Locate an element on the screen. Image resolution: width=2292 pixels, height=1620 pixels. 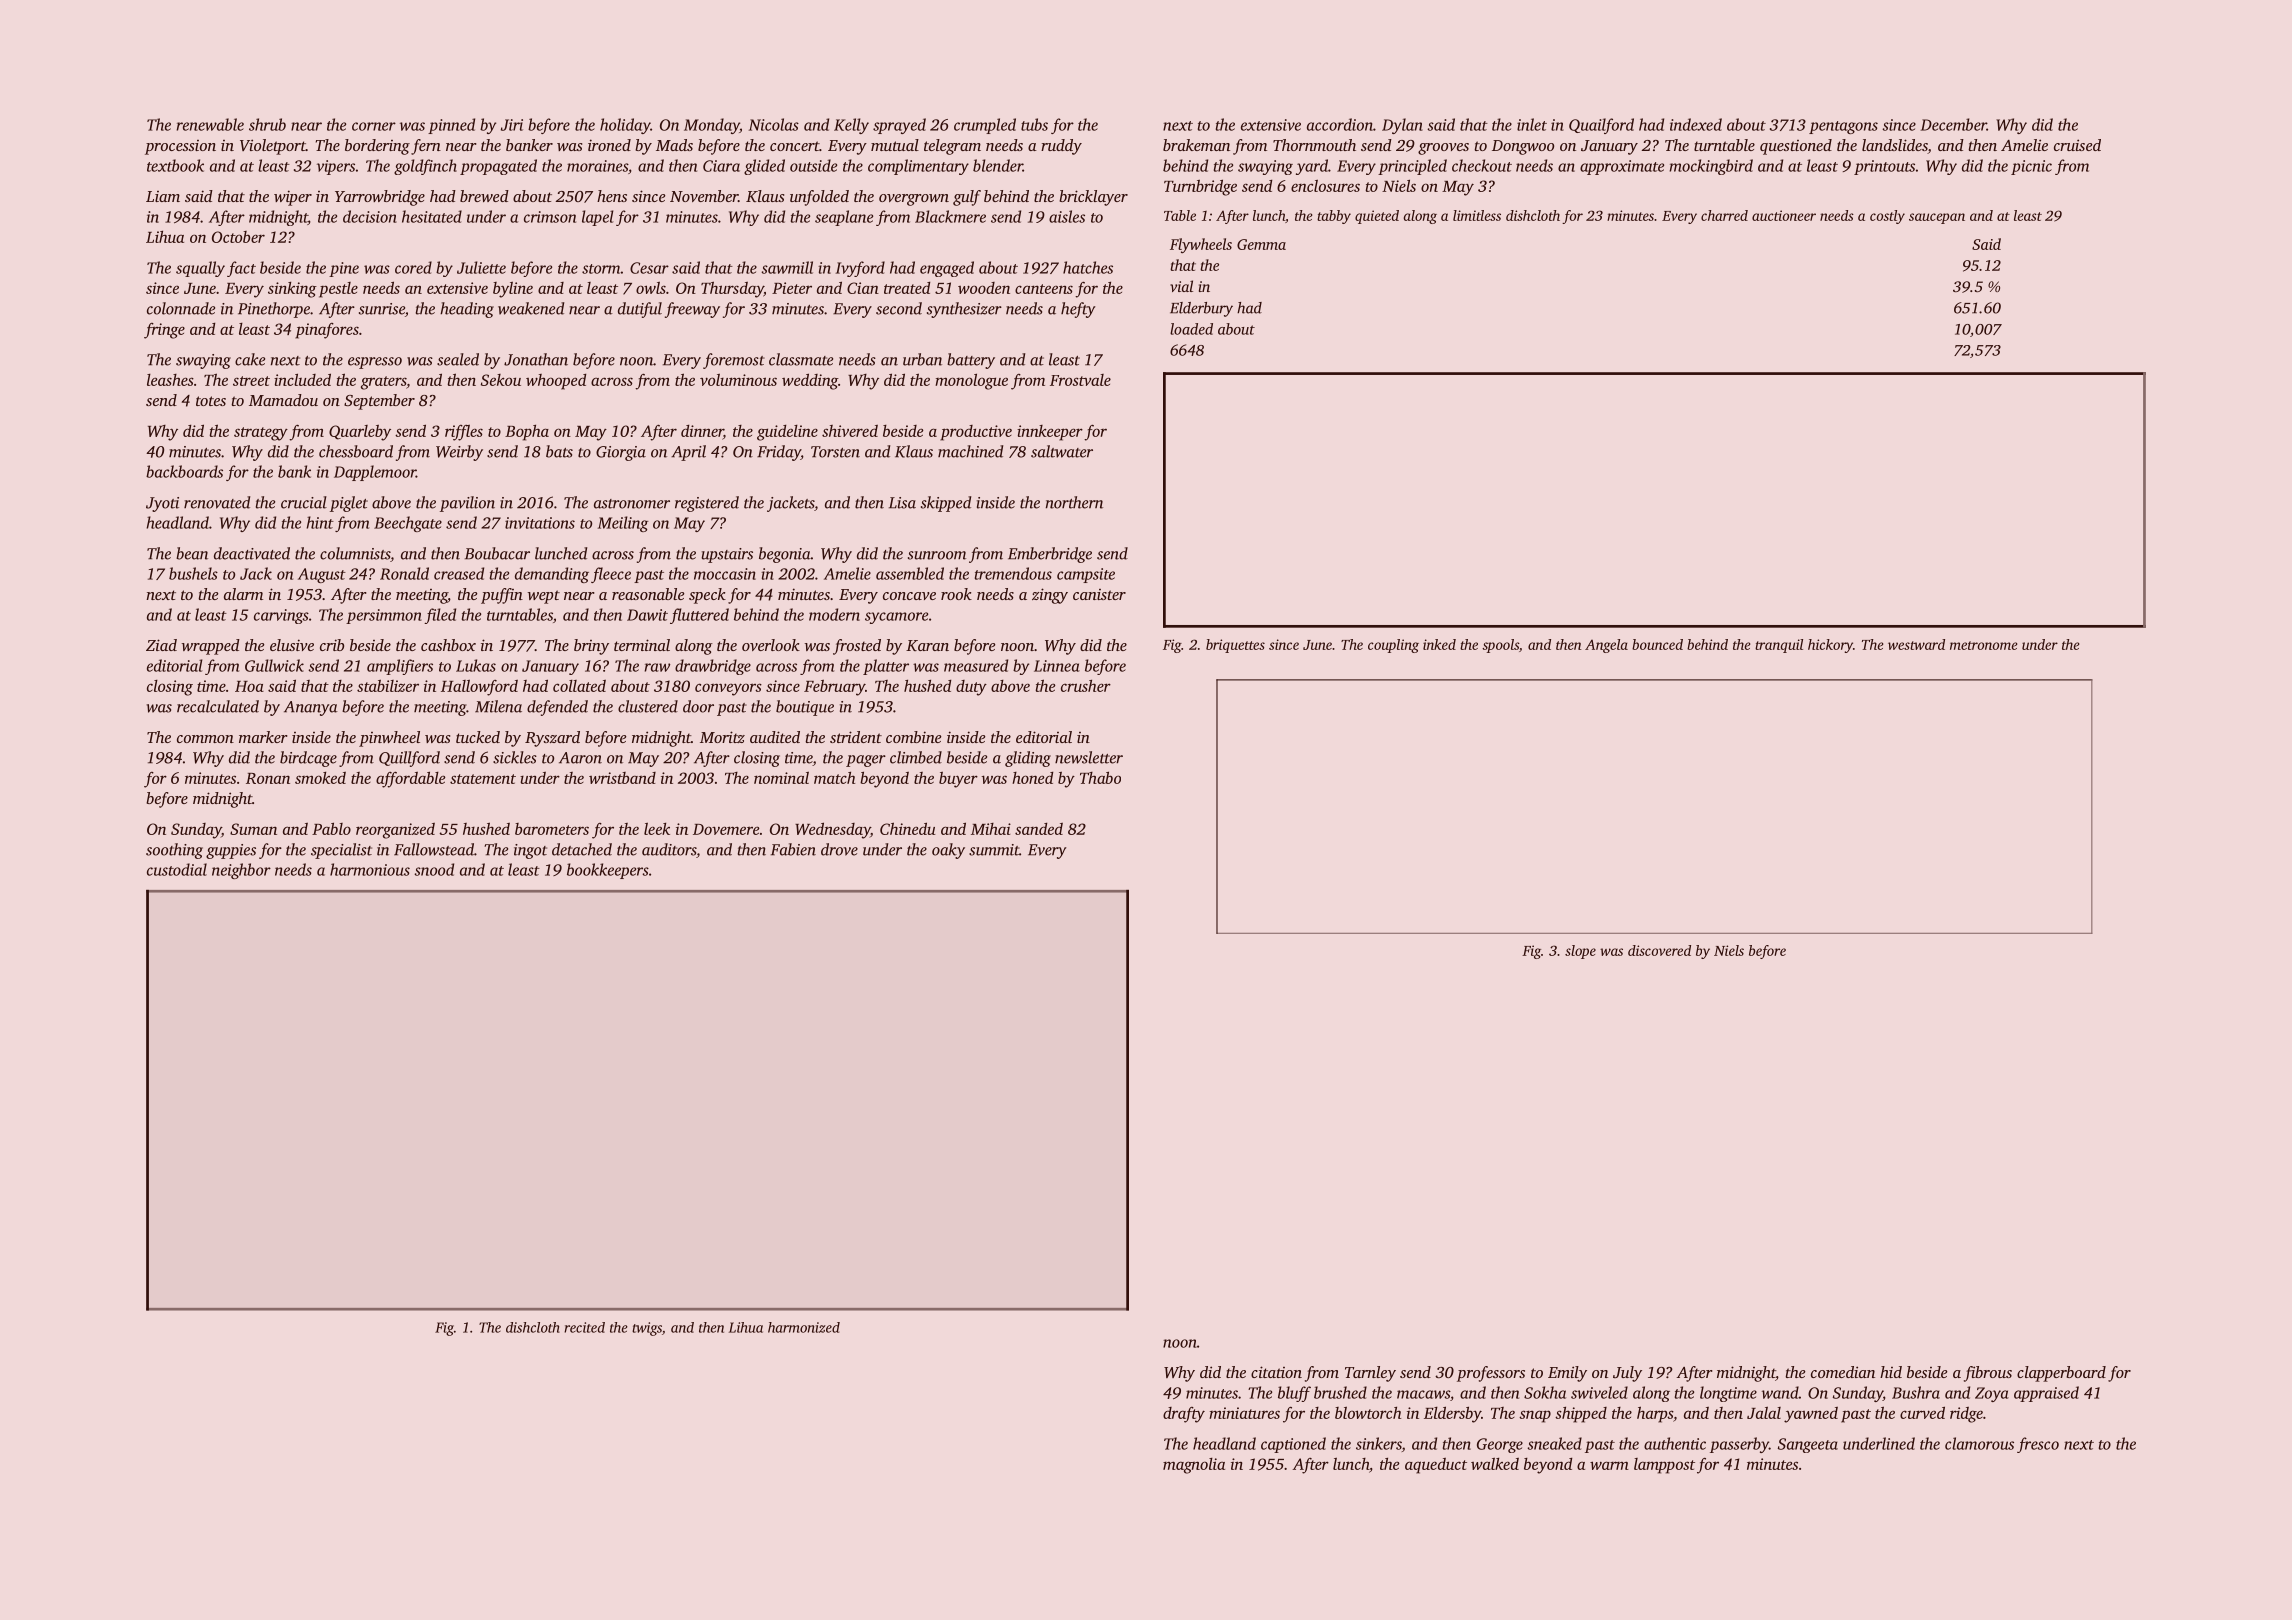
tubs is located at coordinates (1034, 124).
